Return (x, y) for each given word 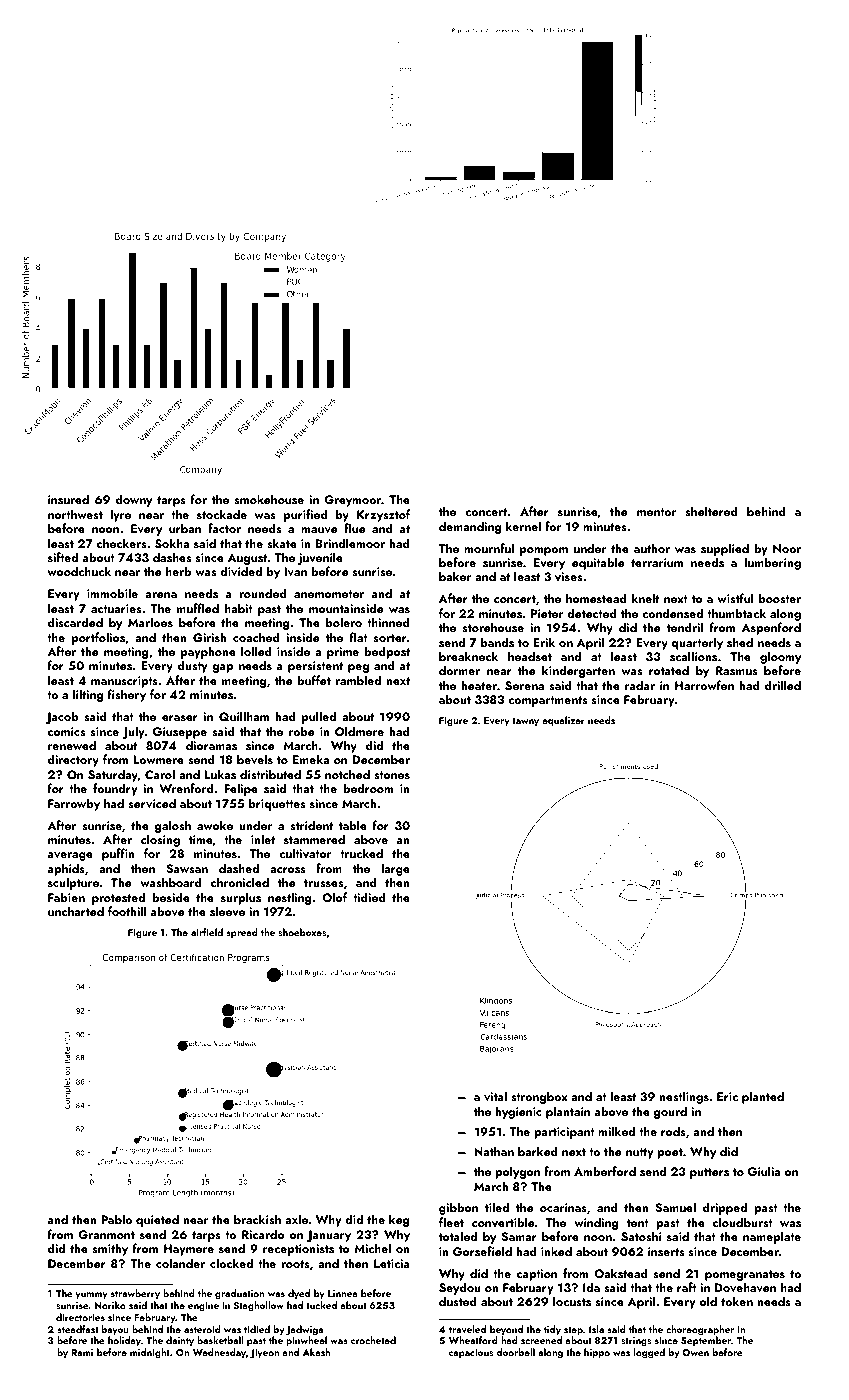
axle (296, 1219)
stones (392, 775)
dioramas (211, 745)
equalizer (563, 721)
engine (203, 1307)
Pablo (116, 1219)
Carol (160, 774)
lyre (120, 515)
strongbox (539, 1097)
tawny (525, 722)
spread (242, 933)
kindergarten (578, 671)
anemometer (329, 594)
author (652, 548)
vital (495, 1096)
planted (763, 1097)
